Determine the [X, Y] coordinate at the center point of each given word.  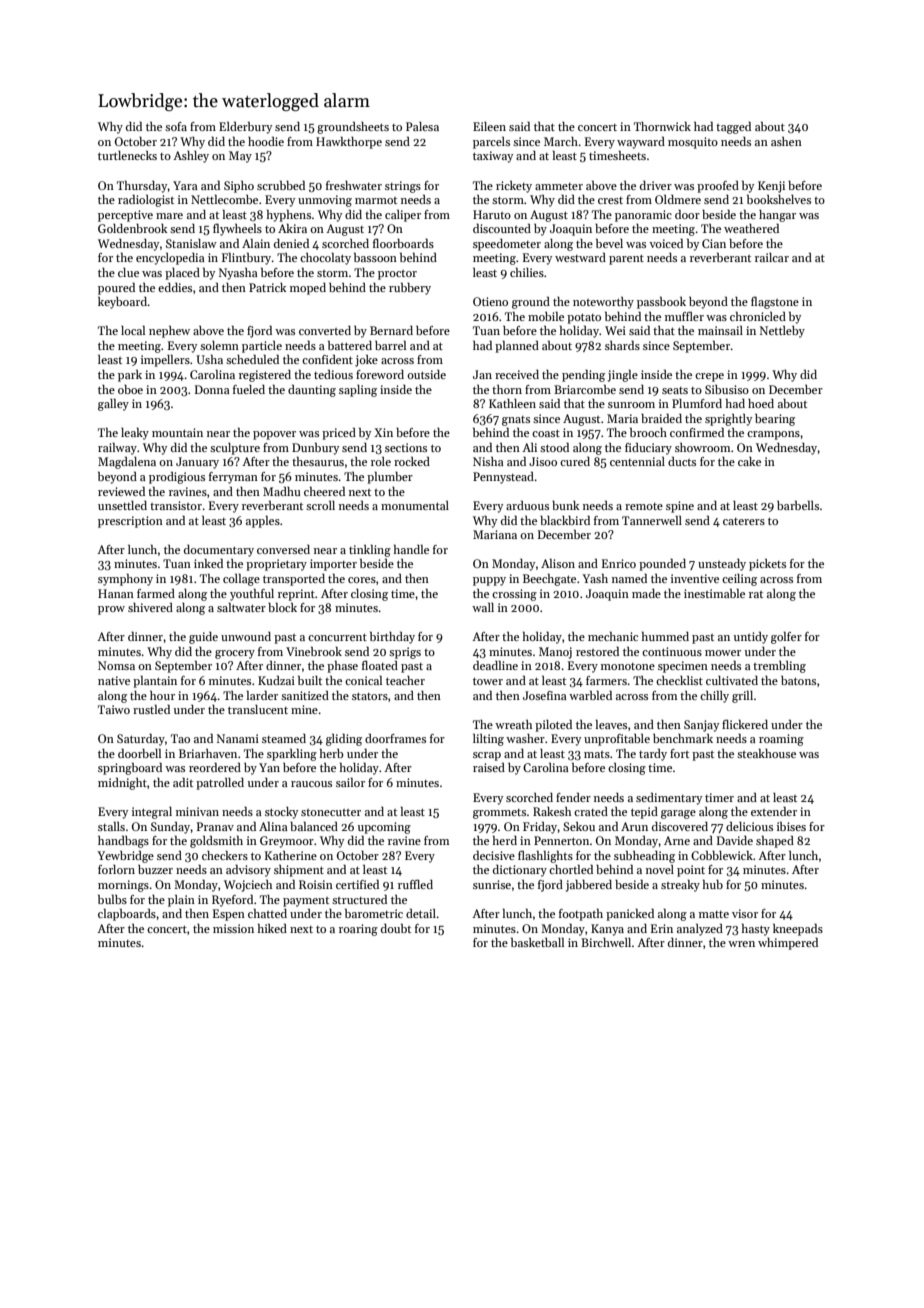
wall [483, 607]
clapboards [127, 915]
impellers [165, 361]
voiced [666, 243]
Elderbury [245, 128]
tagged [733, 128]
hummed [665, 636]
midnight [122, 784]
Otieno [490, 301]
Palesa [422, 126]
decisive [494, 855]
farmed [156, 593]
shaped [775, 842]
